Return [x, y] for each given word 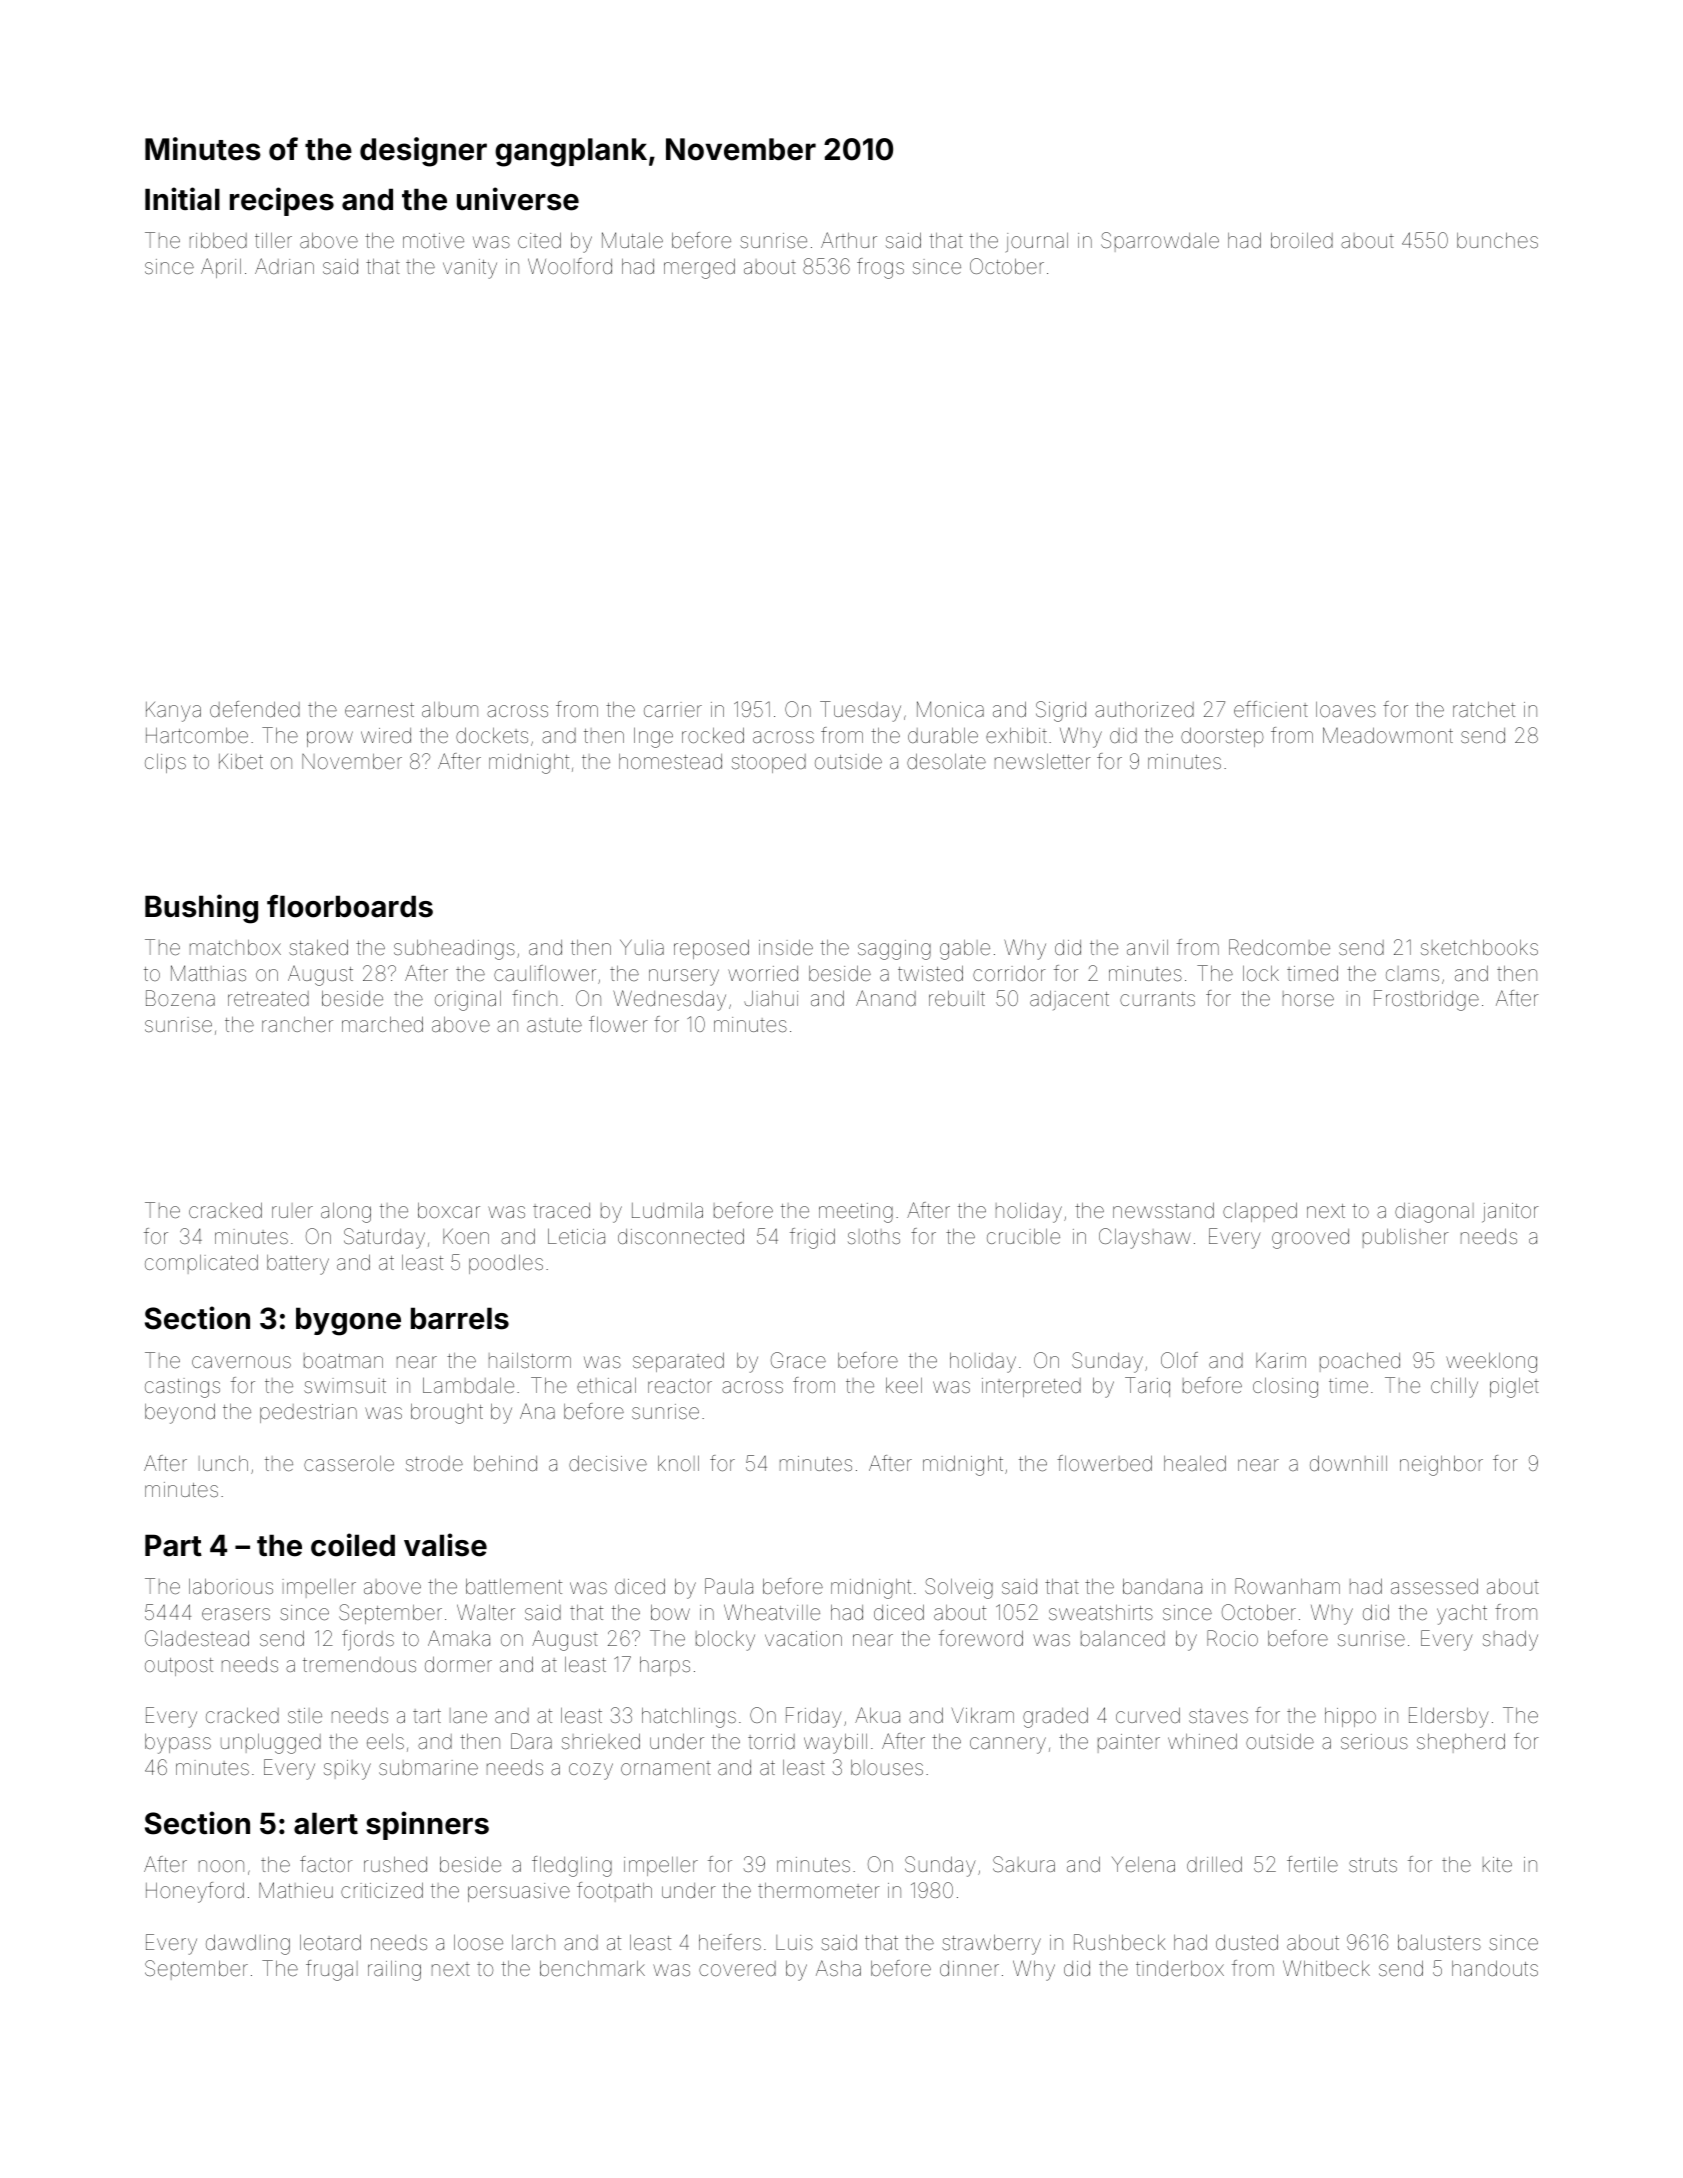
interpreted [1031, 1387]
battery [298, 1265]
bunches [1497, 240]
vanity [470, 269]
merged [699, 268]
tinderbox [1180, 1968]
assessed [1434, 1586]
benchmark [592, 1968]
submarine [428, 1767]
